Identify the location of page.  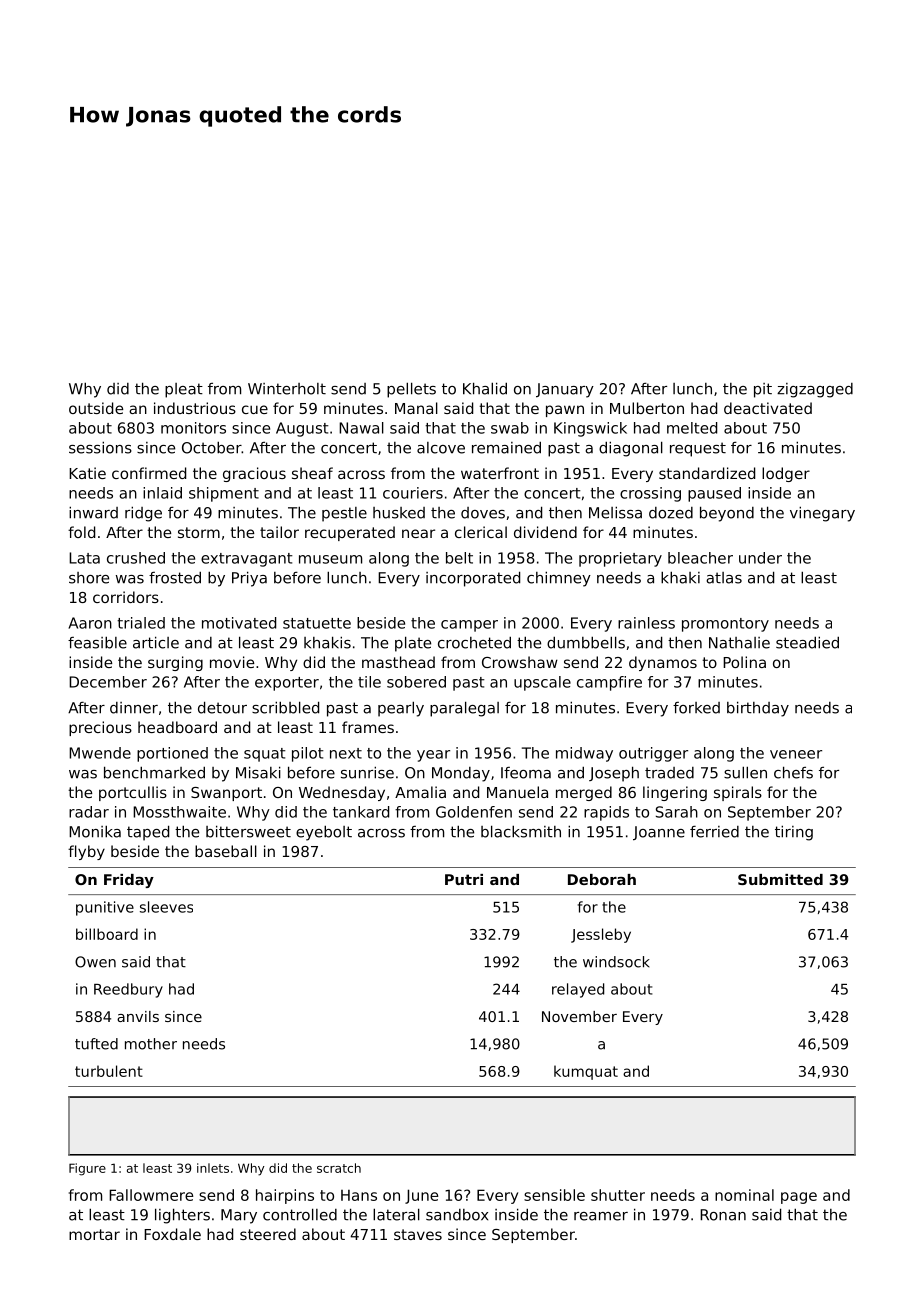
(799, 1198).
